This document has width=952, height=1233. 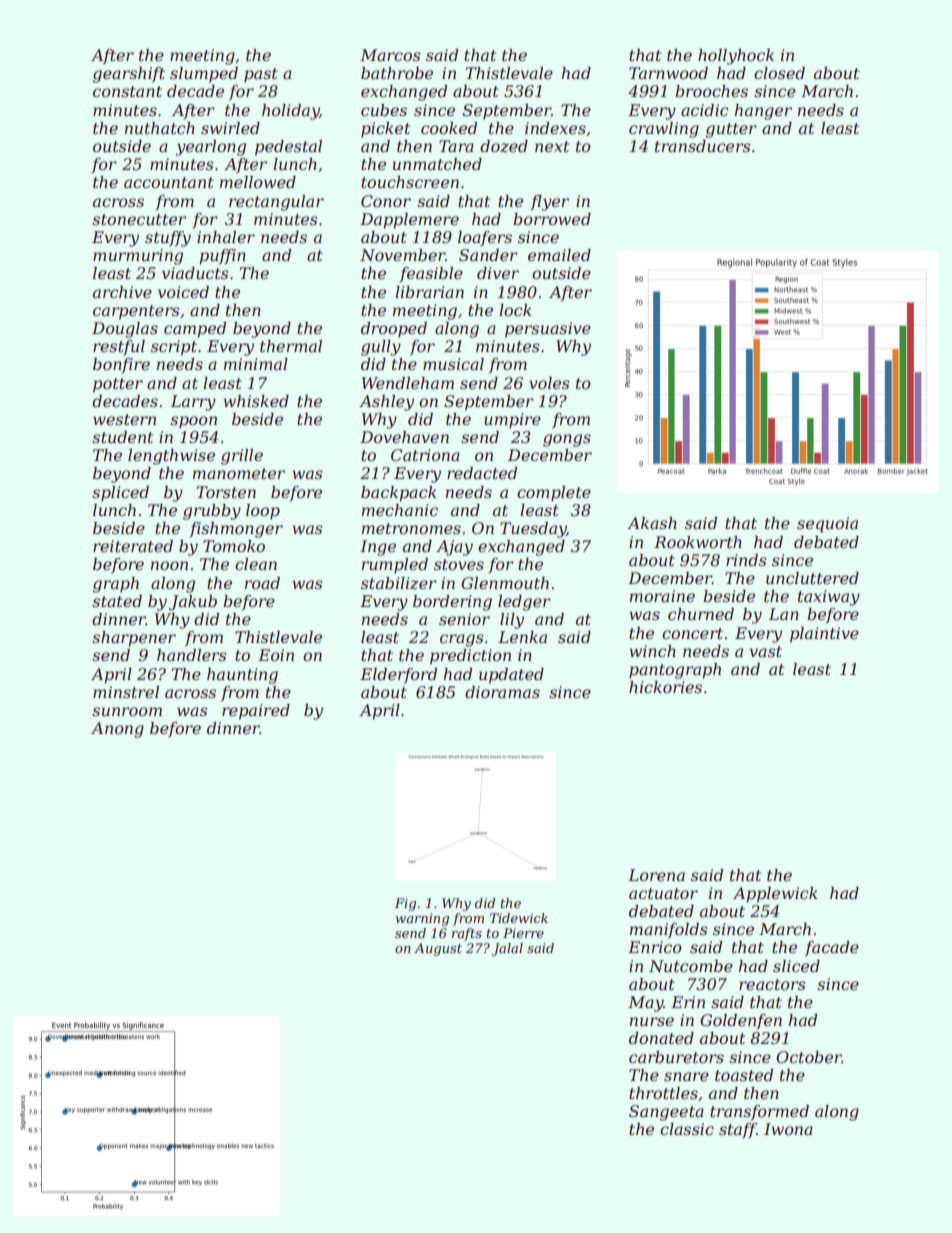 I want to click on plaintive, so click(x=824, y=635).
